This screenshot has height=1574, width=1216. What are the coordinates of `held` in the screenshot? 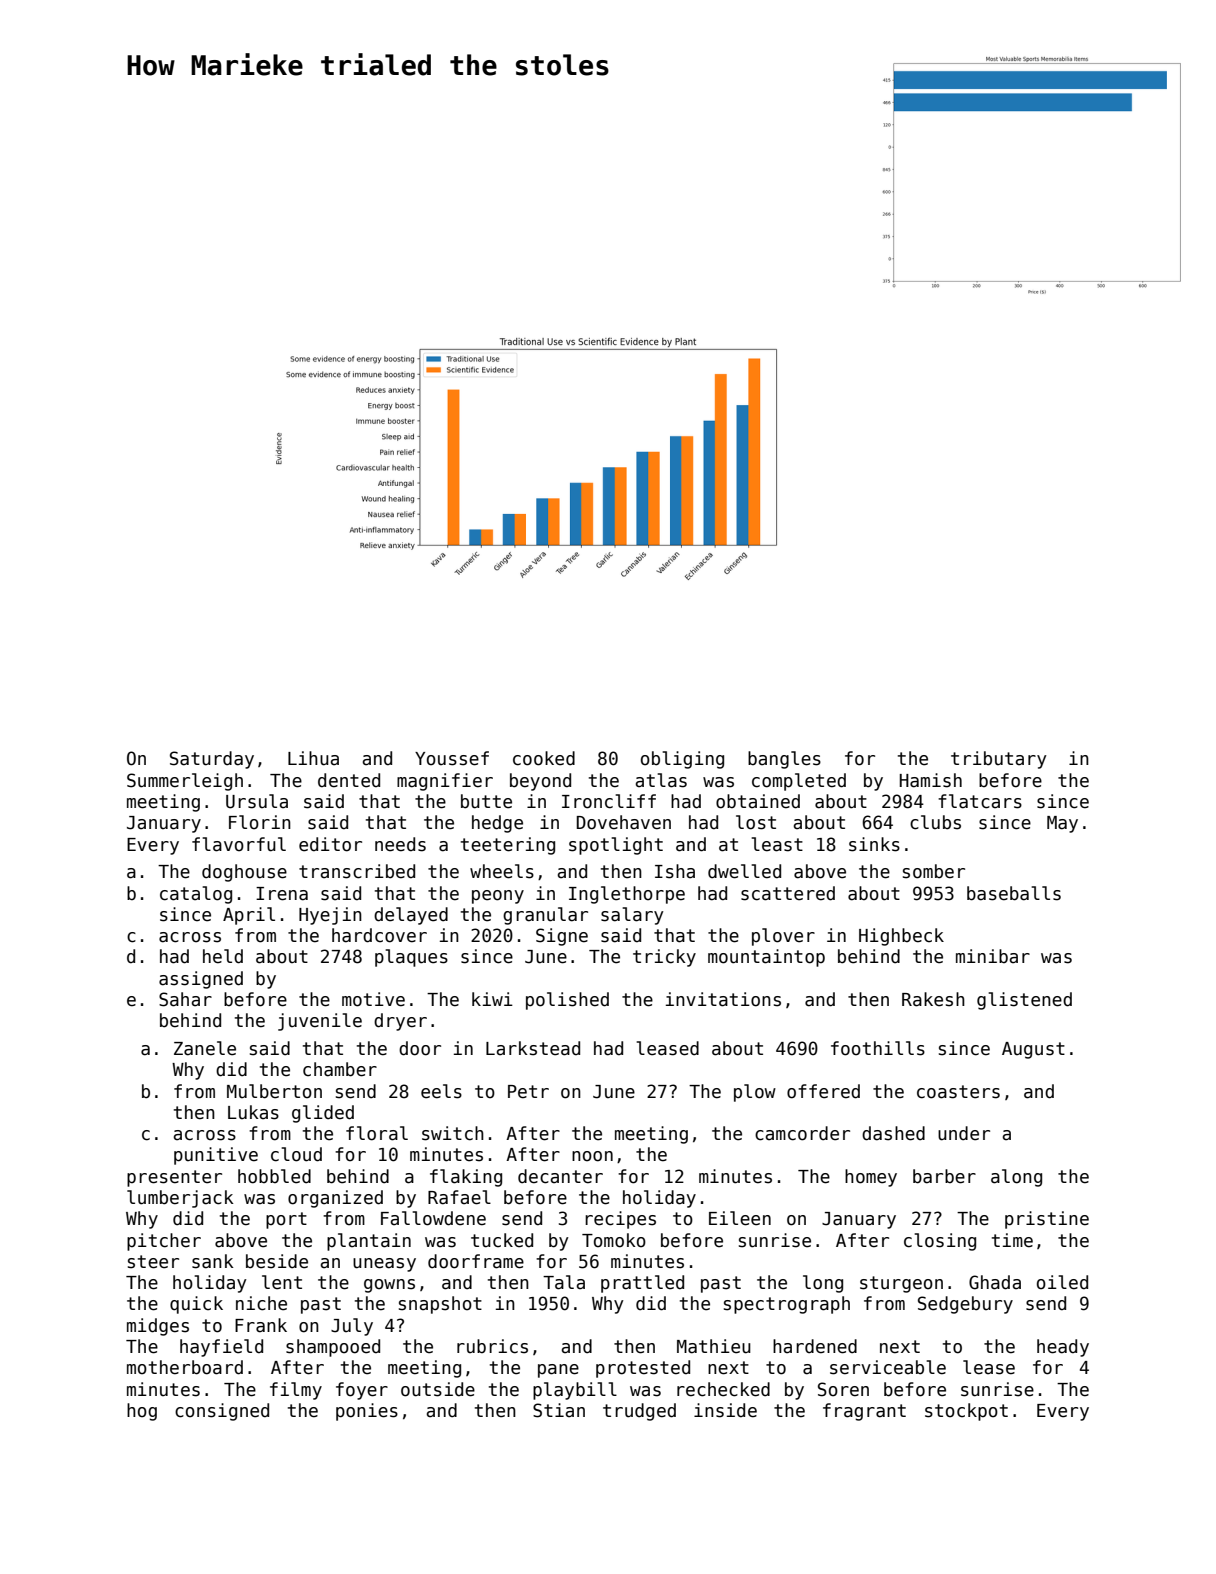 It's located at (223, 956).
